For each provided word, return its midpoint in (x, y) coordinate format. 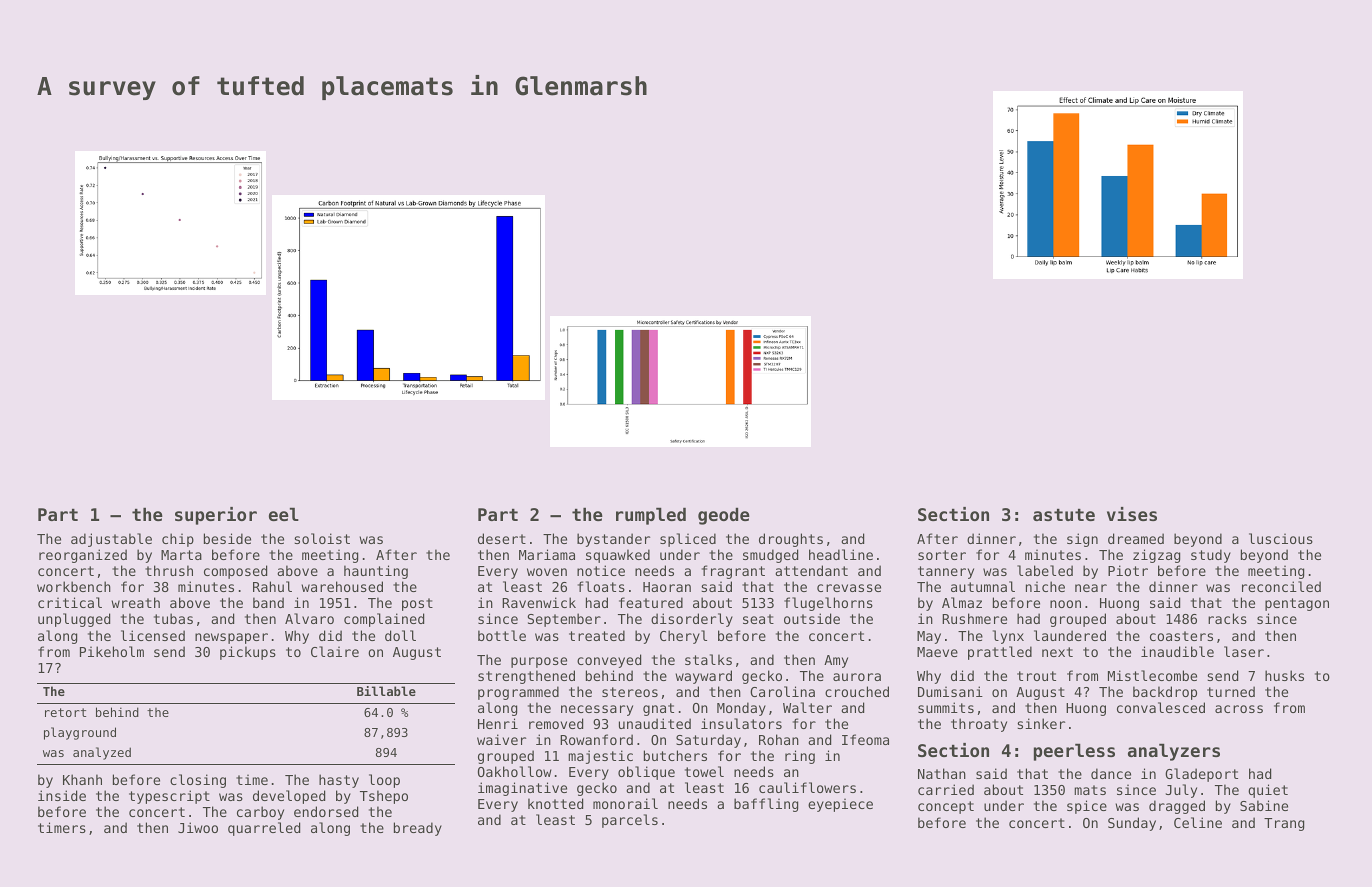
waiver (501, 739)
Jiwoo (198, 827)
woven (547, 572)
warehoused (342, 586)
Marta (181, 555)
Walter (807, 707)
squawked (618, 556)
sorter (942, 555)
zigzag (1156, 556)
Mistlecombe (1152, 675)
